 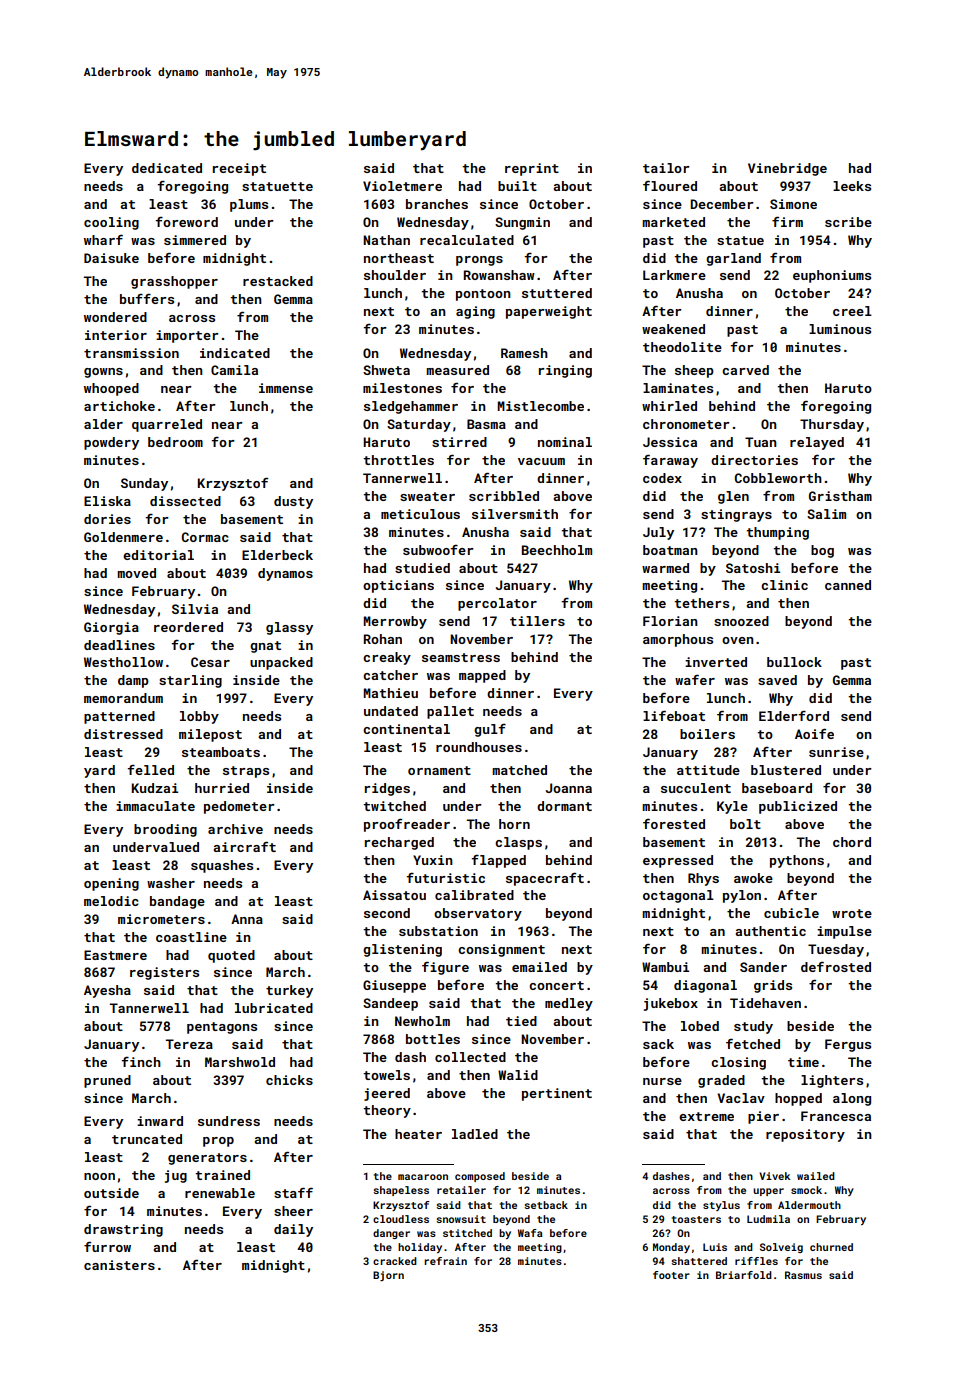 I want to click on medley, so click(x=569, y=1004).
